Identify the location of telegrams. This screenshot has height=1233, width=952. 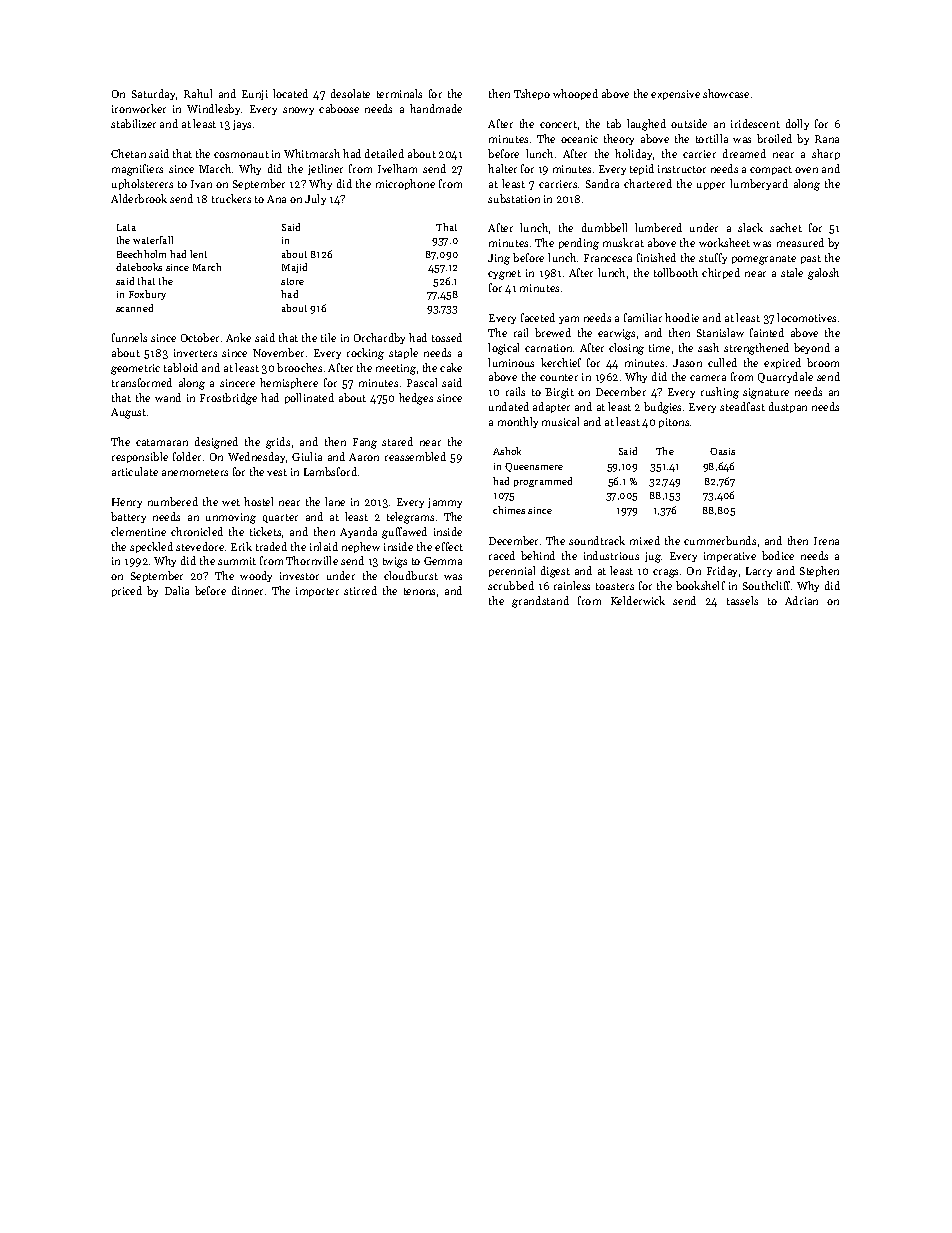
(410, 518).
